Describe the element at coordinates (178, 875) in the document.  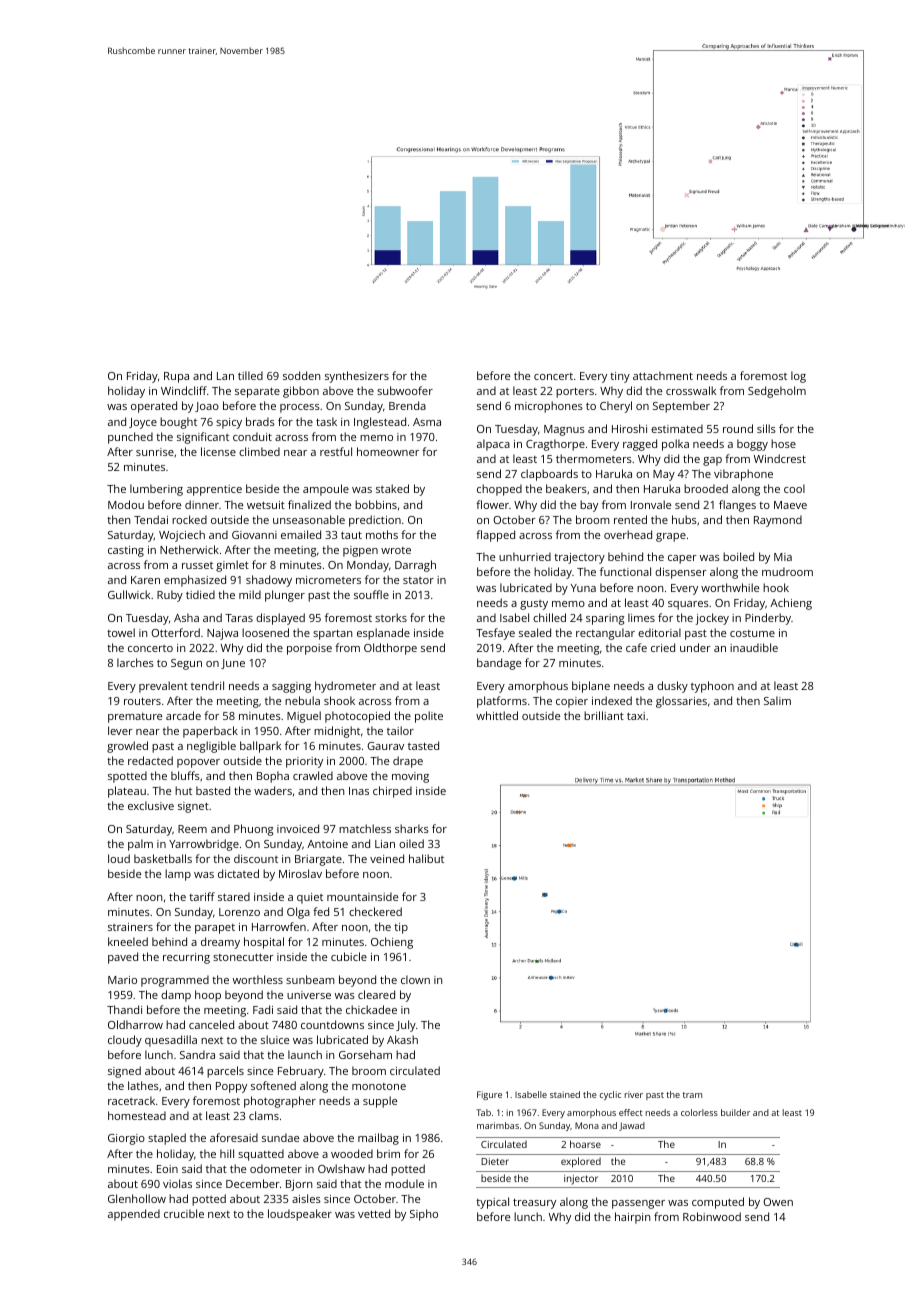
I see `lamp` at that location.
